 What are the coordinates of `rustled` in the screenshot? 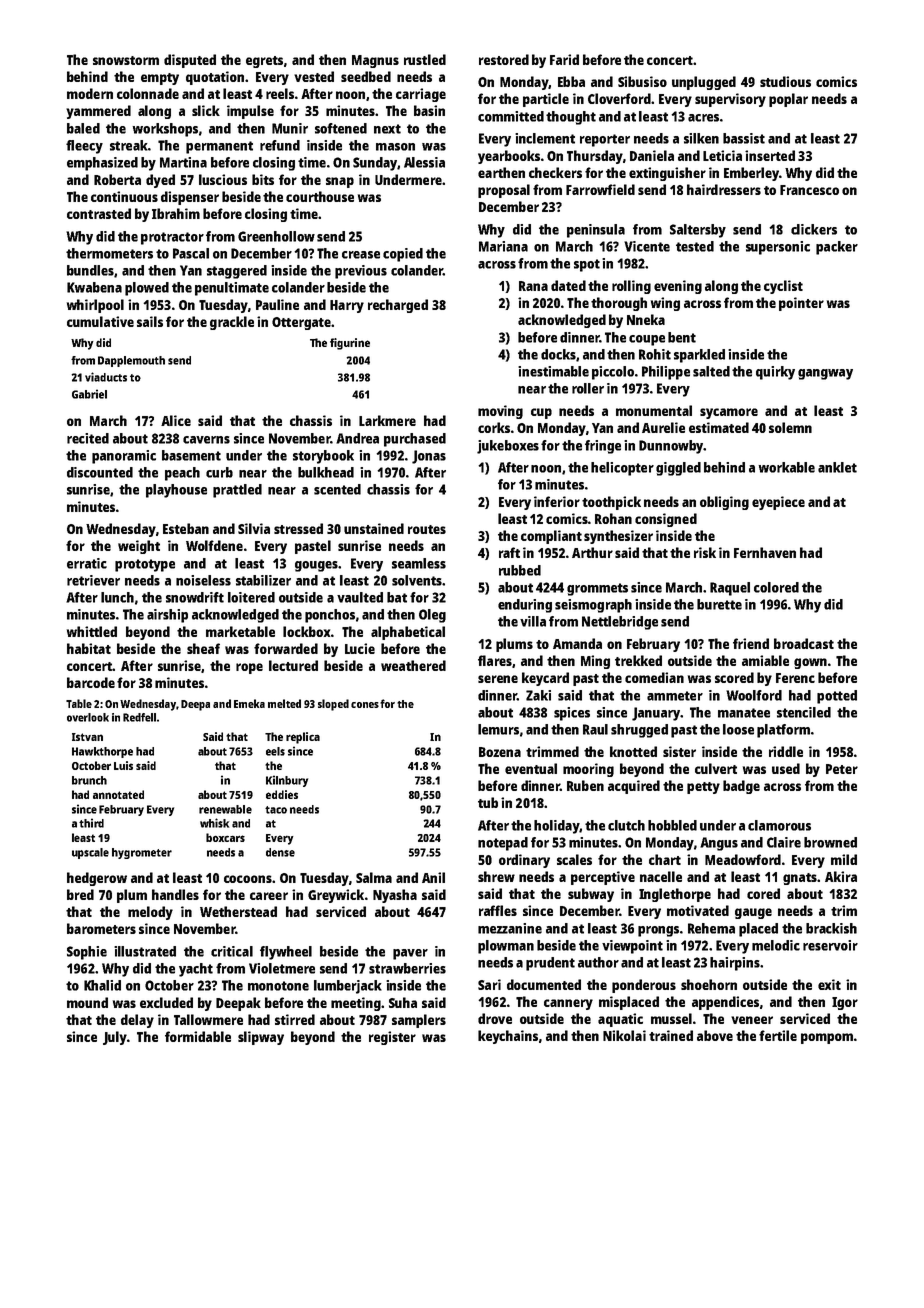 It's located at (425, 59).
